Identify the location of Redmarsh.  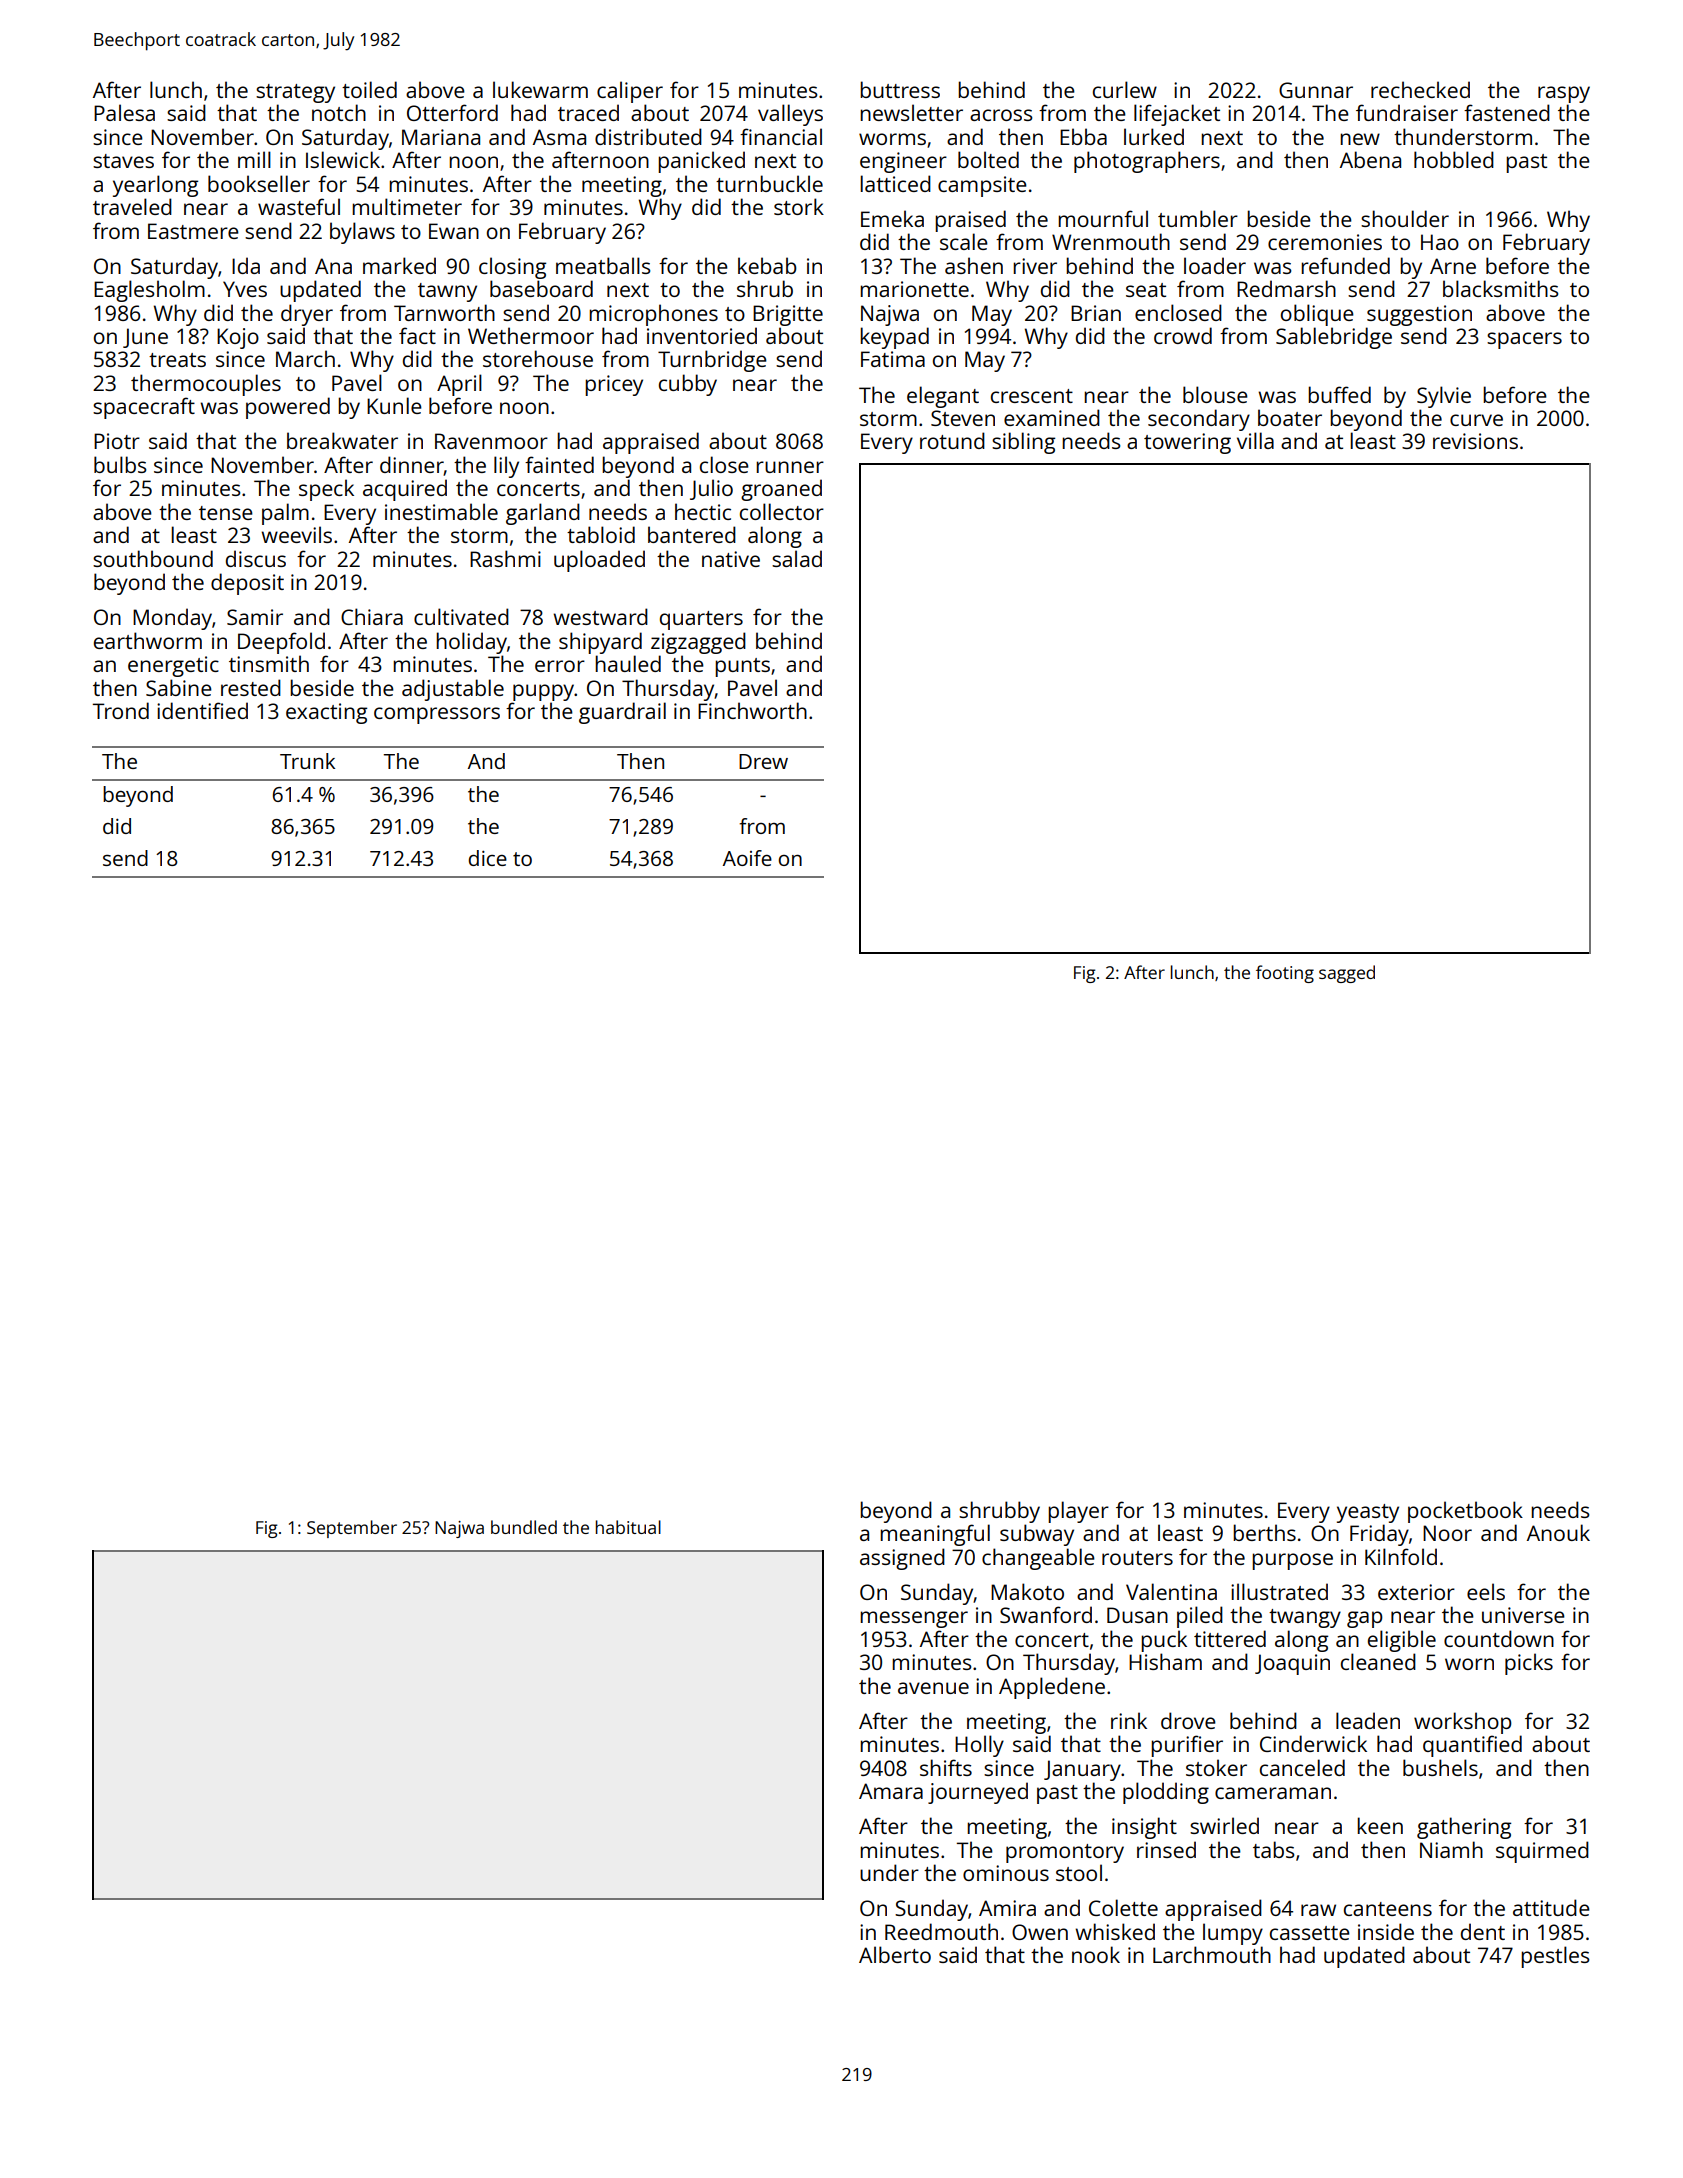
(1286, 288).
